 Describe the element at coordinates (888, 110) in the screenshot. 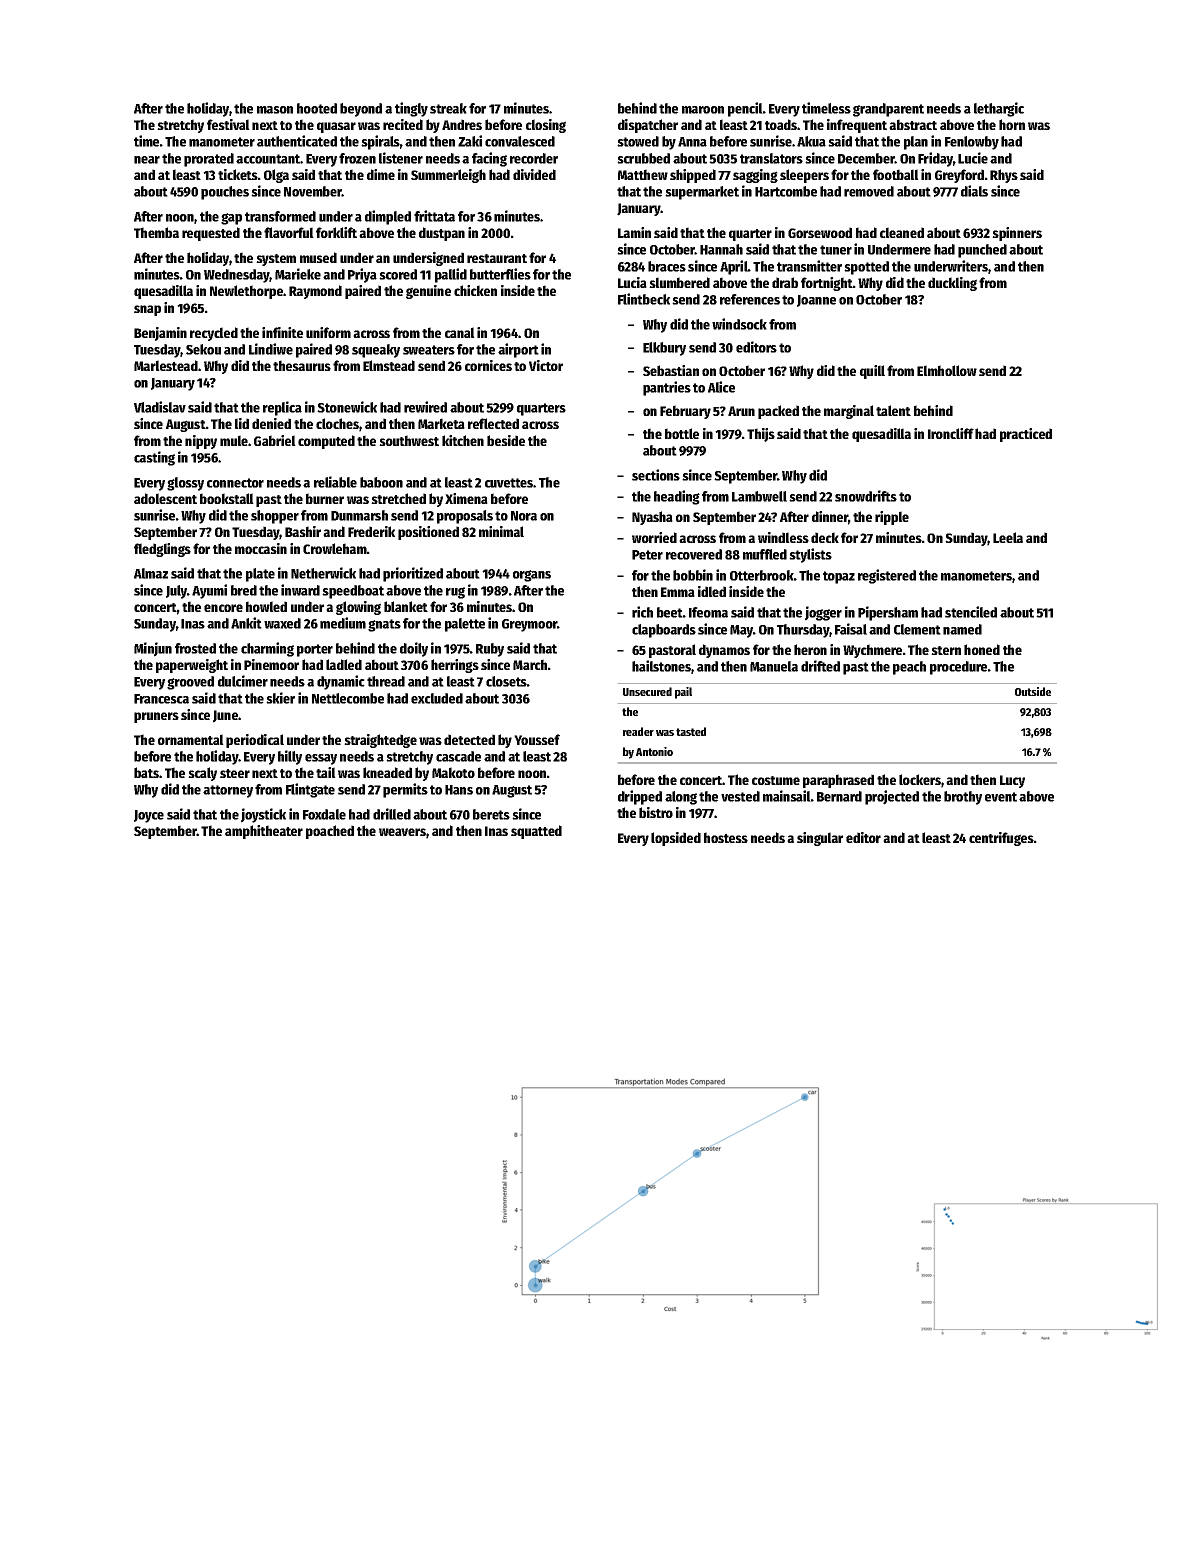

I see `grandparent` at that location.
